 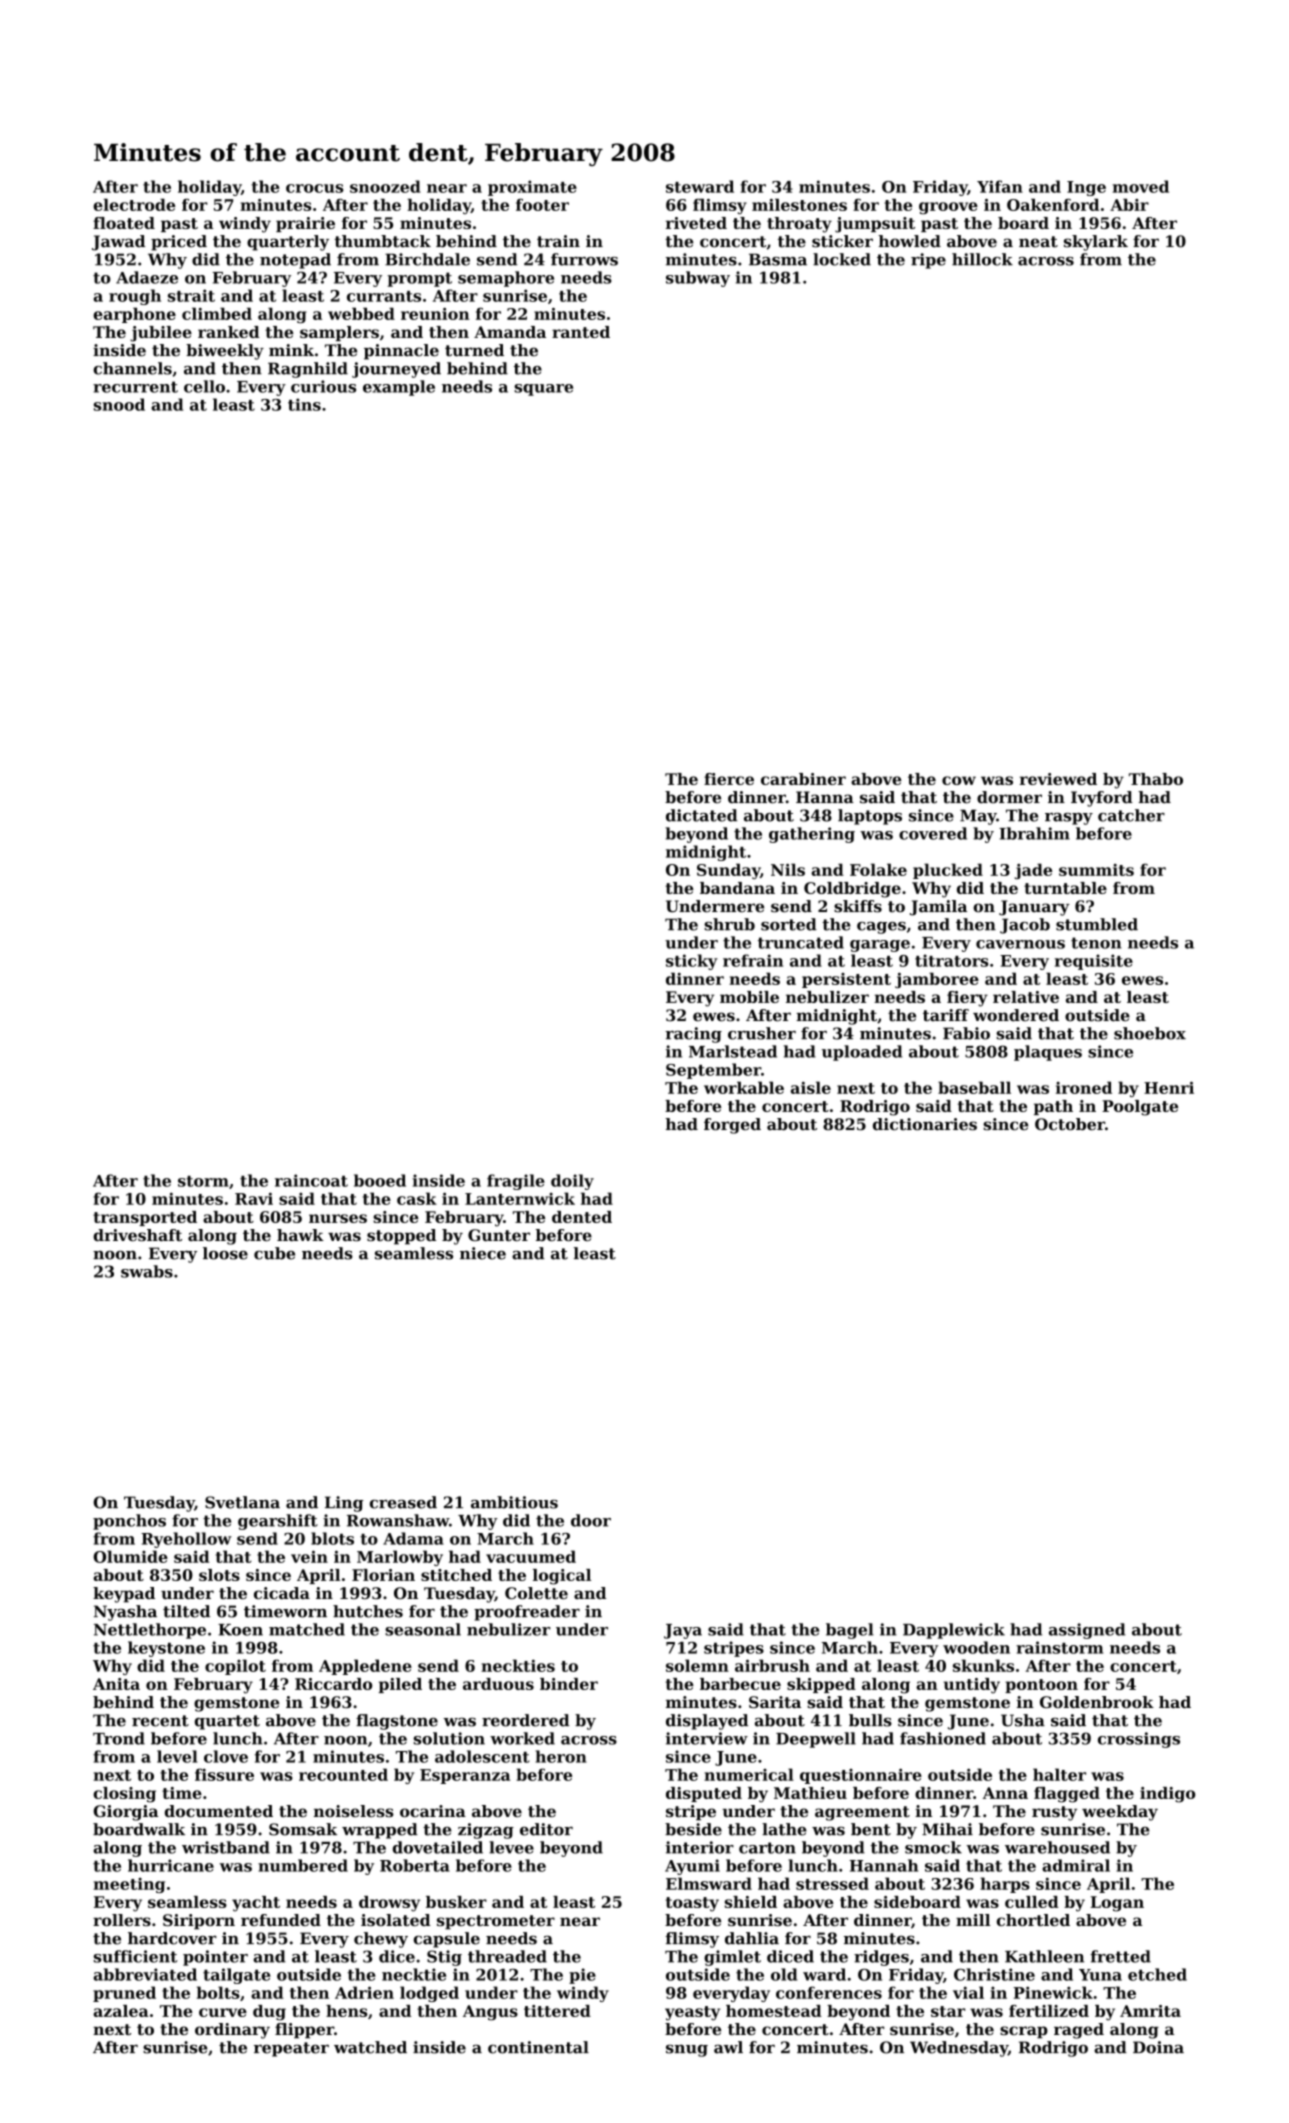 I want to click on square, so click(x=543, y=390).
